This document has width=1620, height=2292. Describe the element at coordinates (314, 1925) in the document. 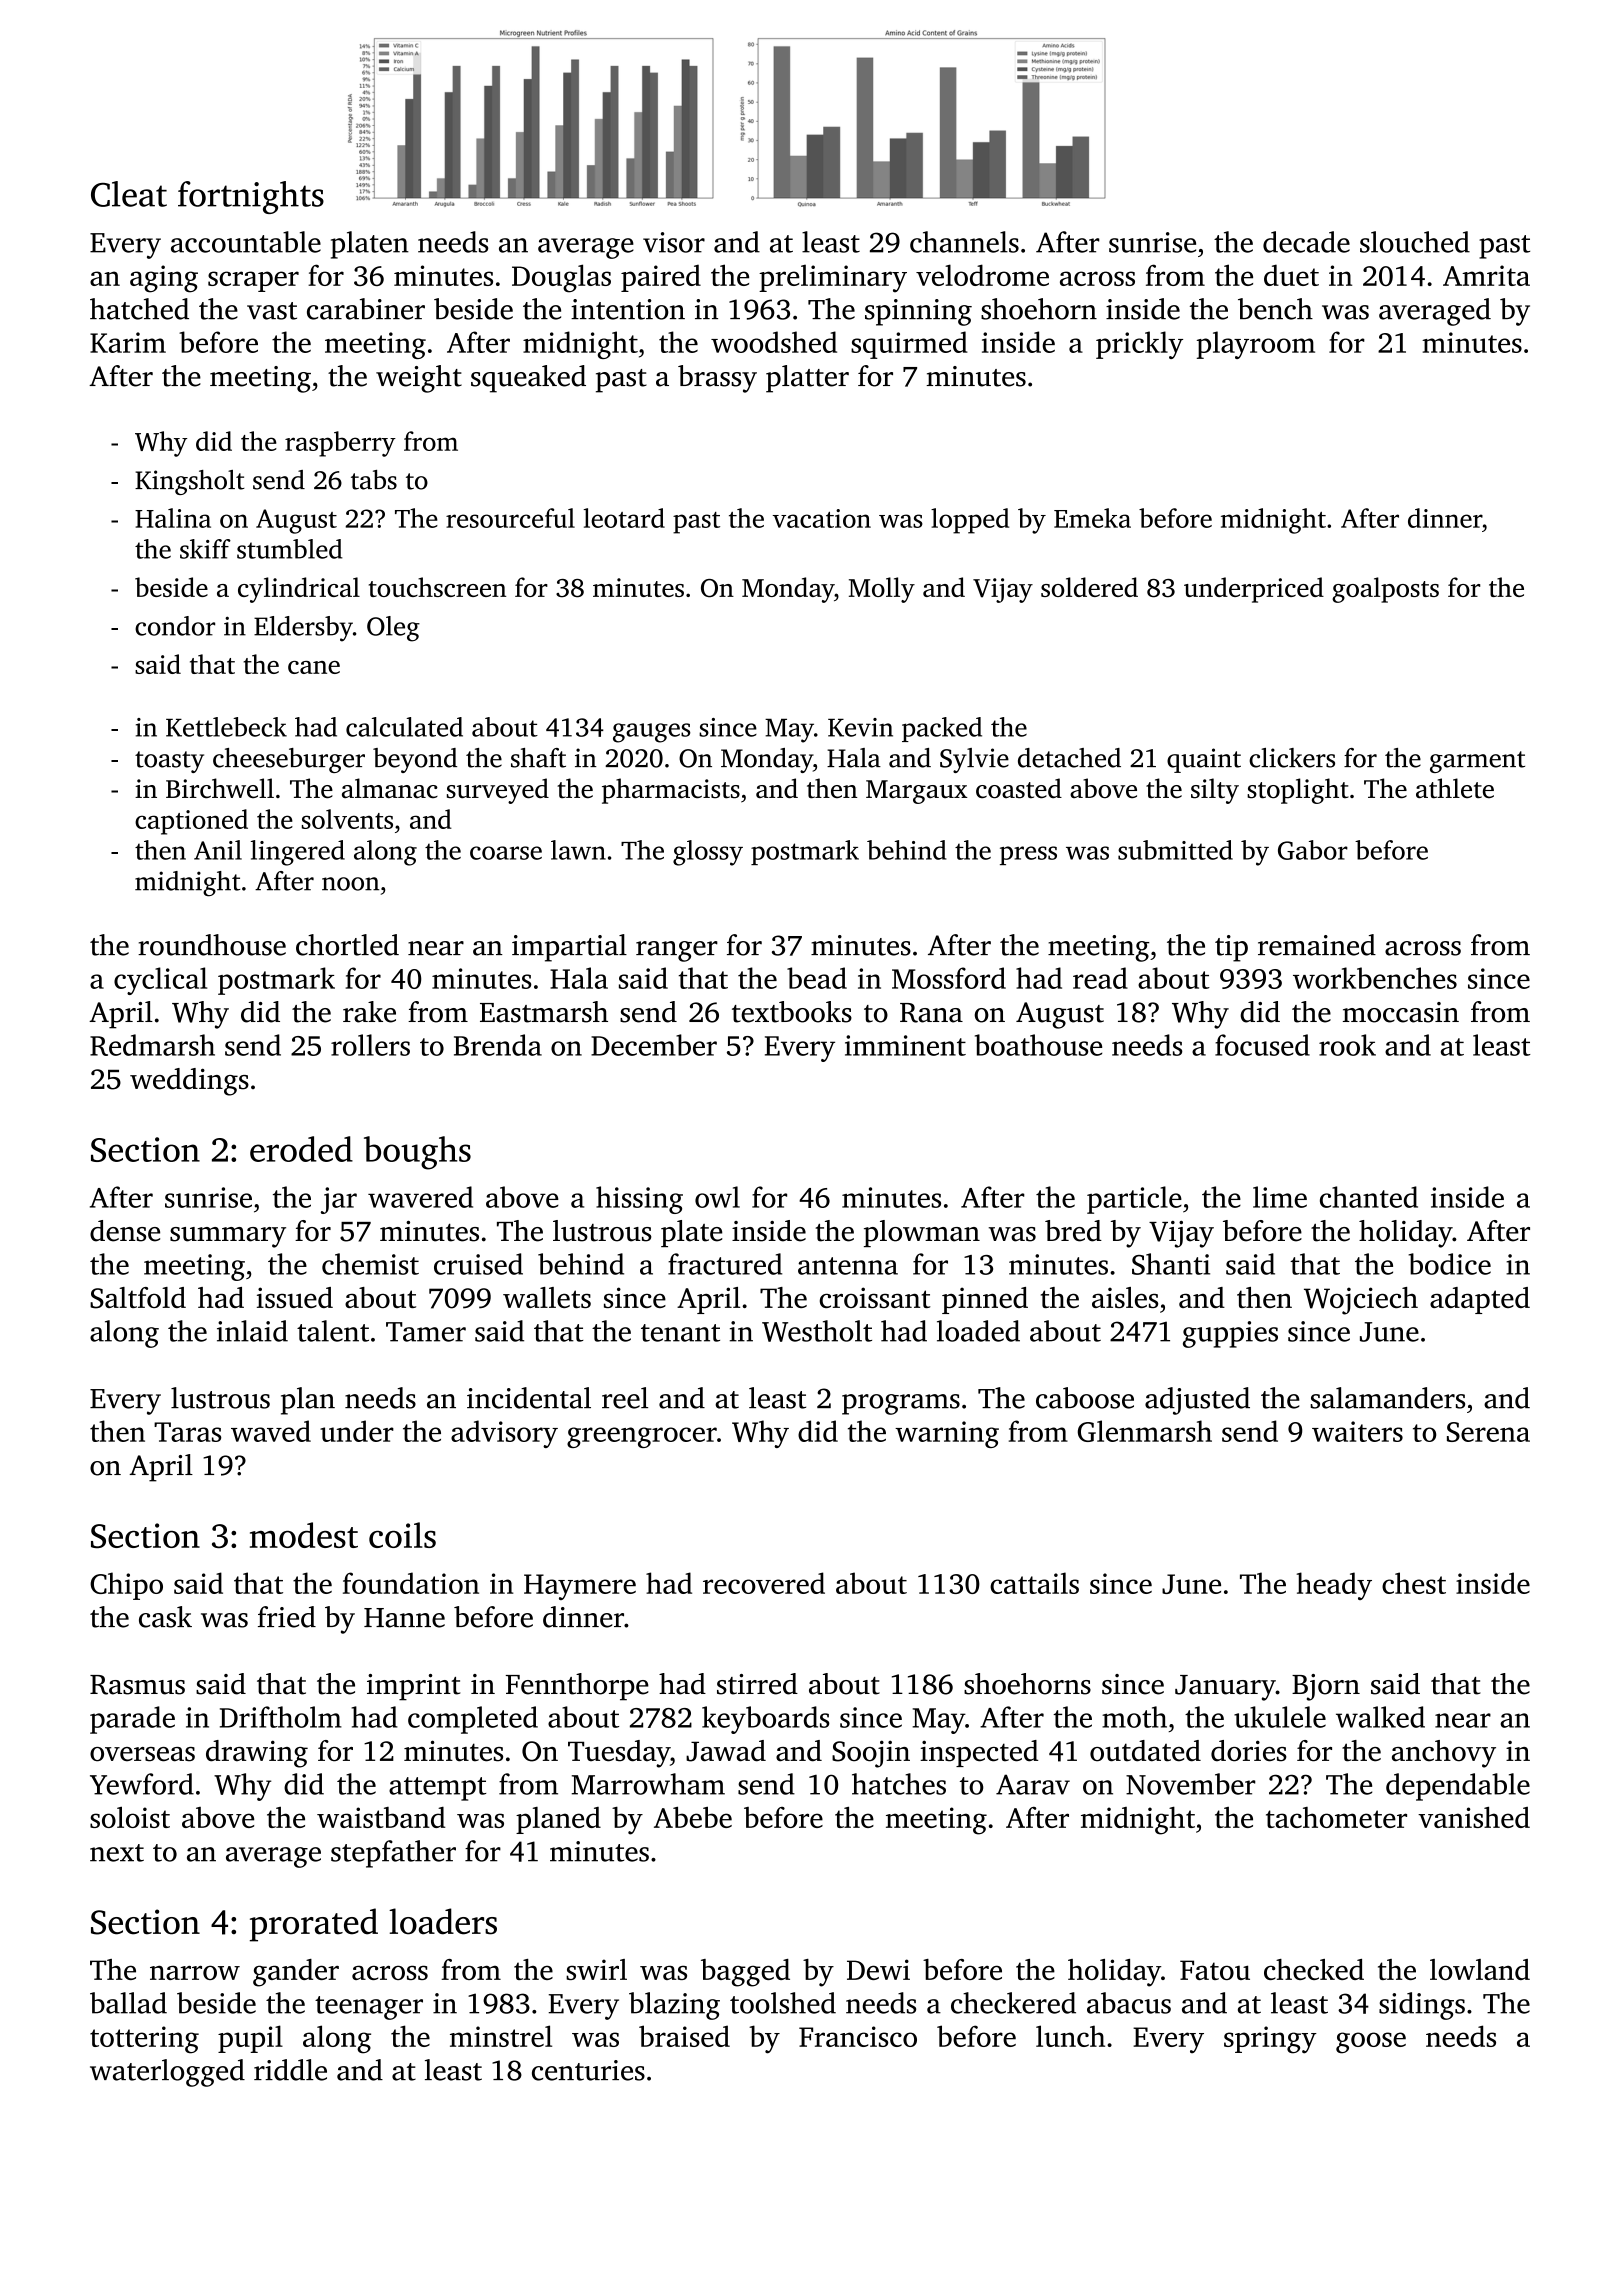

I see `prorated` at that location.
